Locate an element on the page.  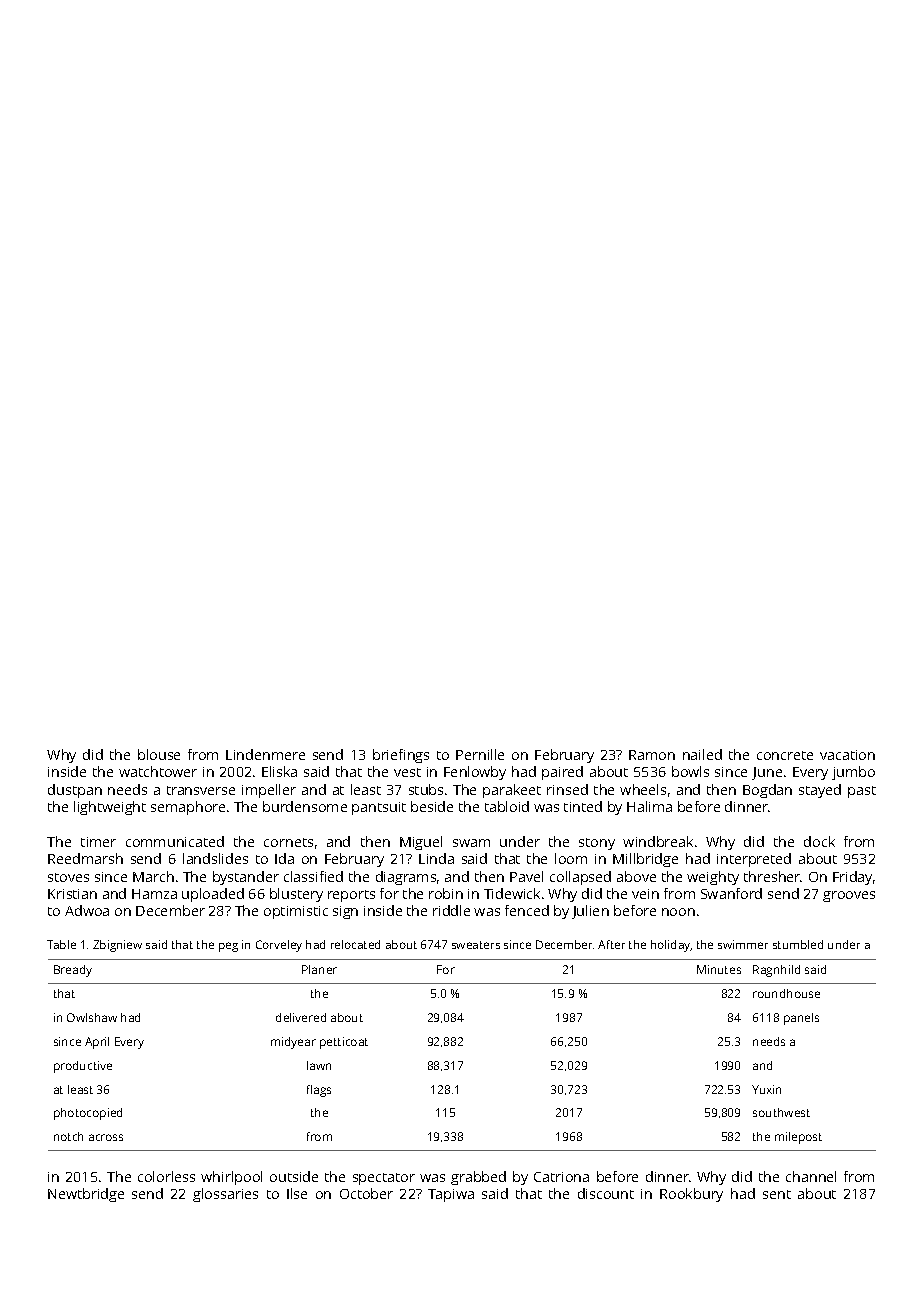
After is located at coordinates (611, 944).
